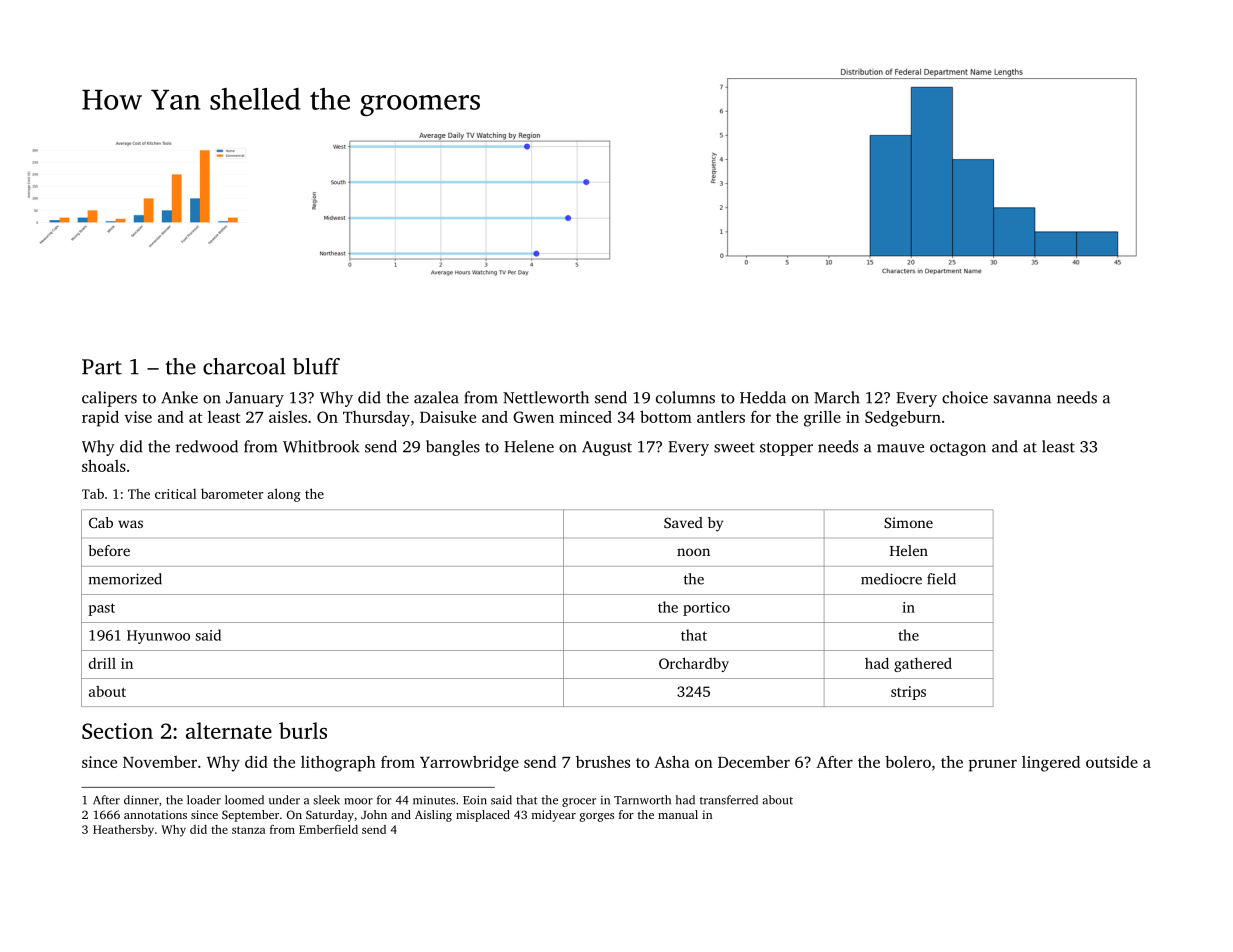 The image size is (1233, 952). Describe the element at coordinates (965, 397) in the screenshot. I see `choice` at that location.
